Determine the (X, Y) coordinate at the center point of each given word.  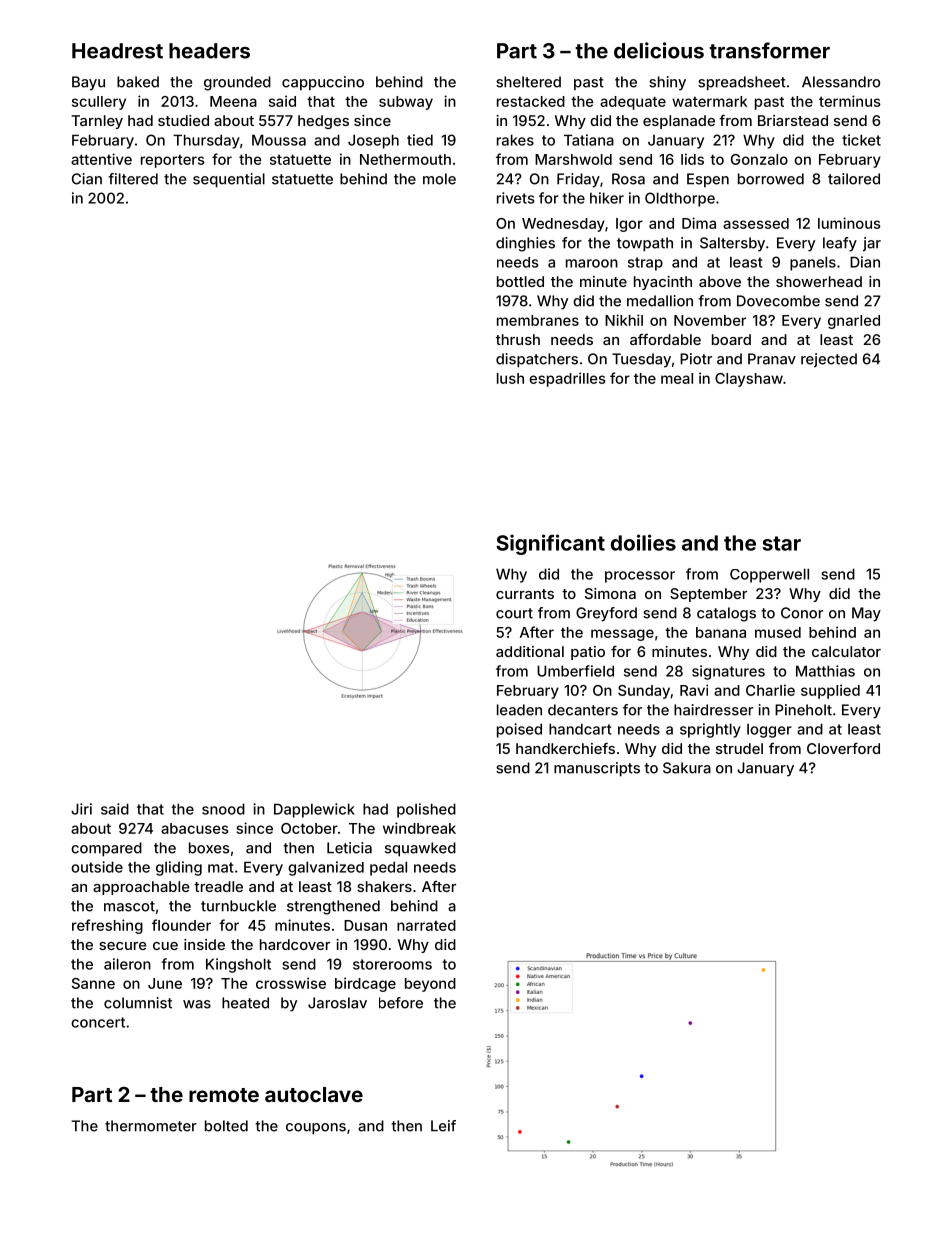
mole (439, 179)
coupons (316, 1129)
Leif (443, 1126)
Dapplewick (314, 810)
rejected (829, 360)
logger (769, 731)
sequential (229, 180)
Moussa (279, 140)
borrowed (771, 179)
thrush (518, 339)
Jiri (81, 809)
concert (98, 1022)
